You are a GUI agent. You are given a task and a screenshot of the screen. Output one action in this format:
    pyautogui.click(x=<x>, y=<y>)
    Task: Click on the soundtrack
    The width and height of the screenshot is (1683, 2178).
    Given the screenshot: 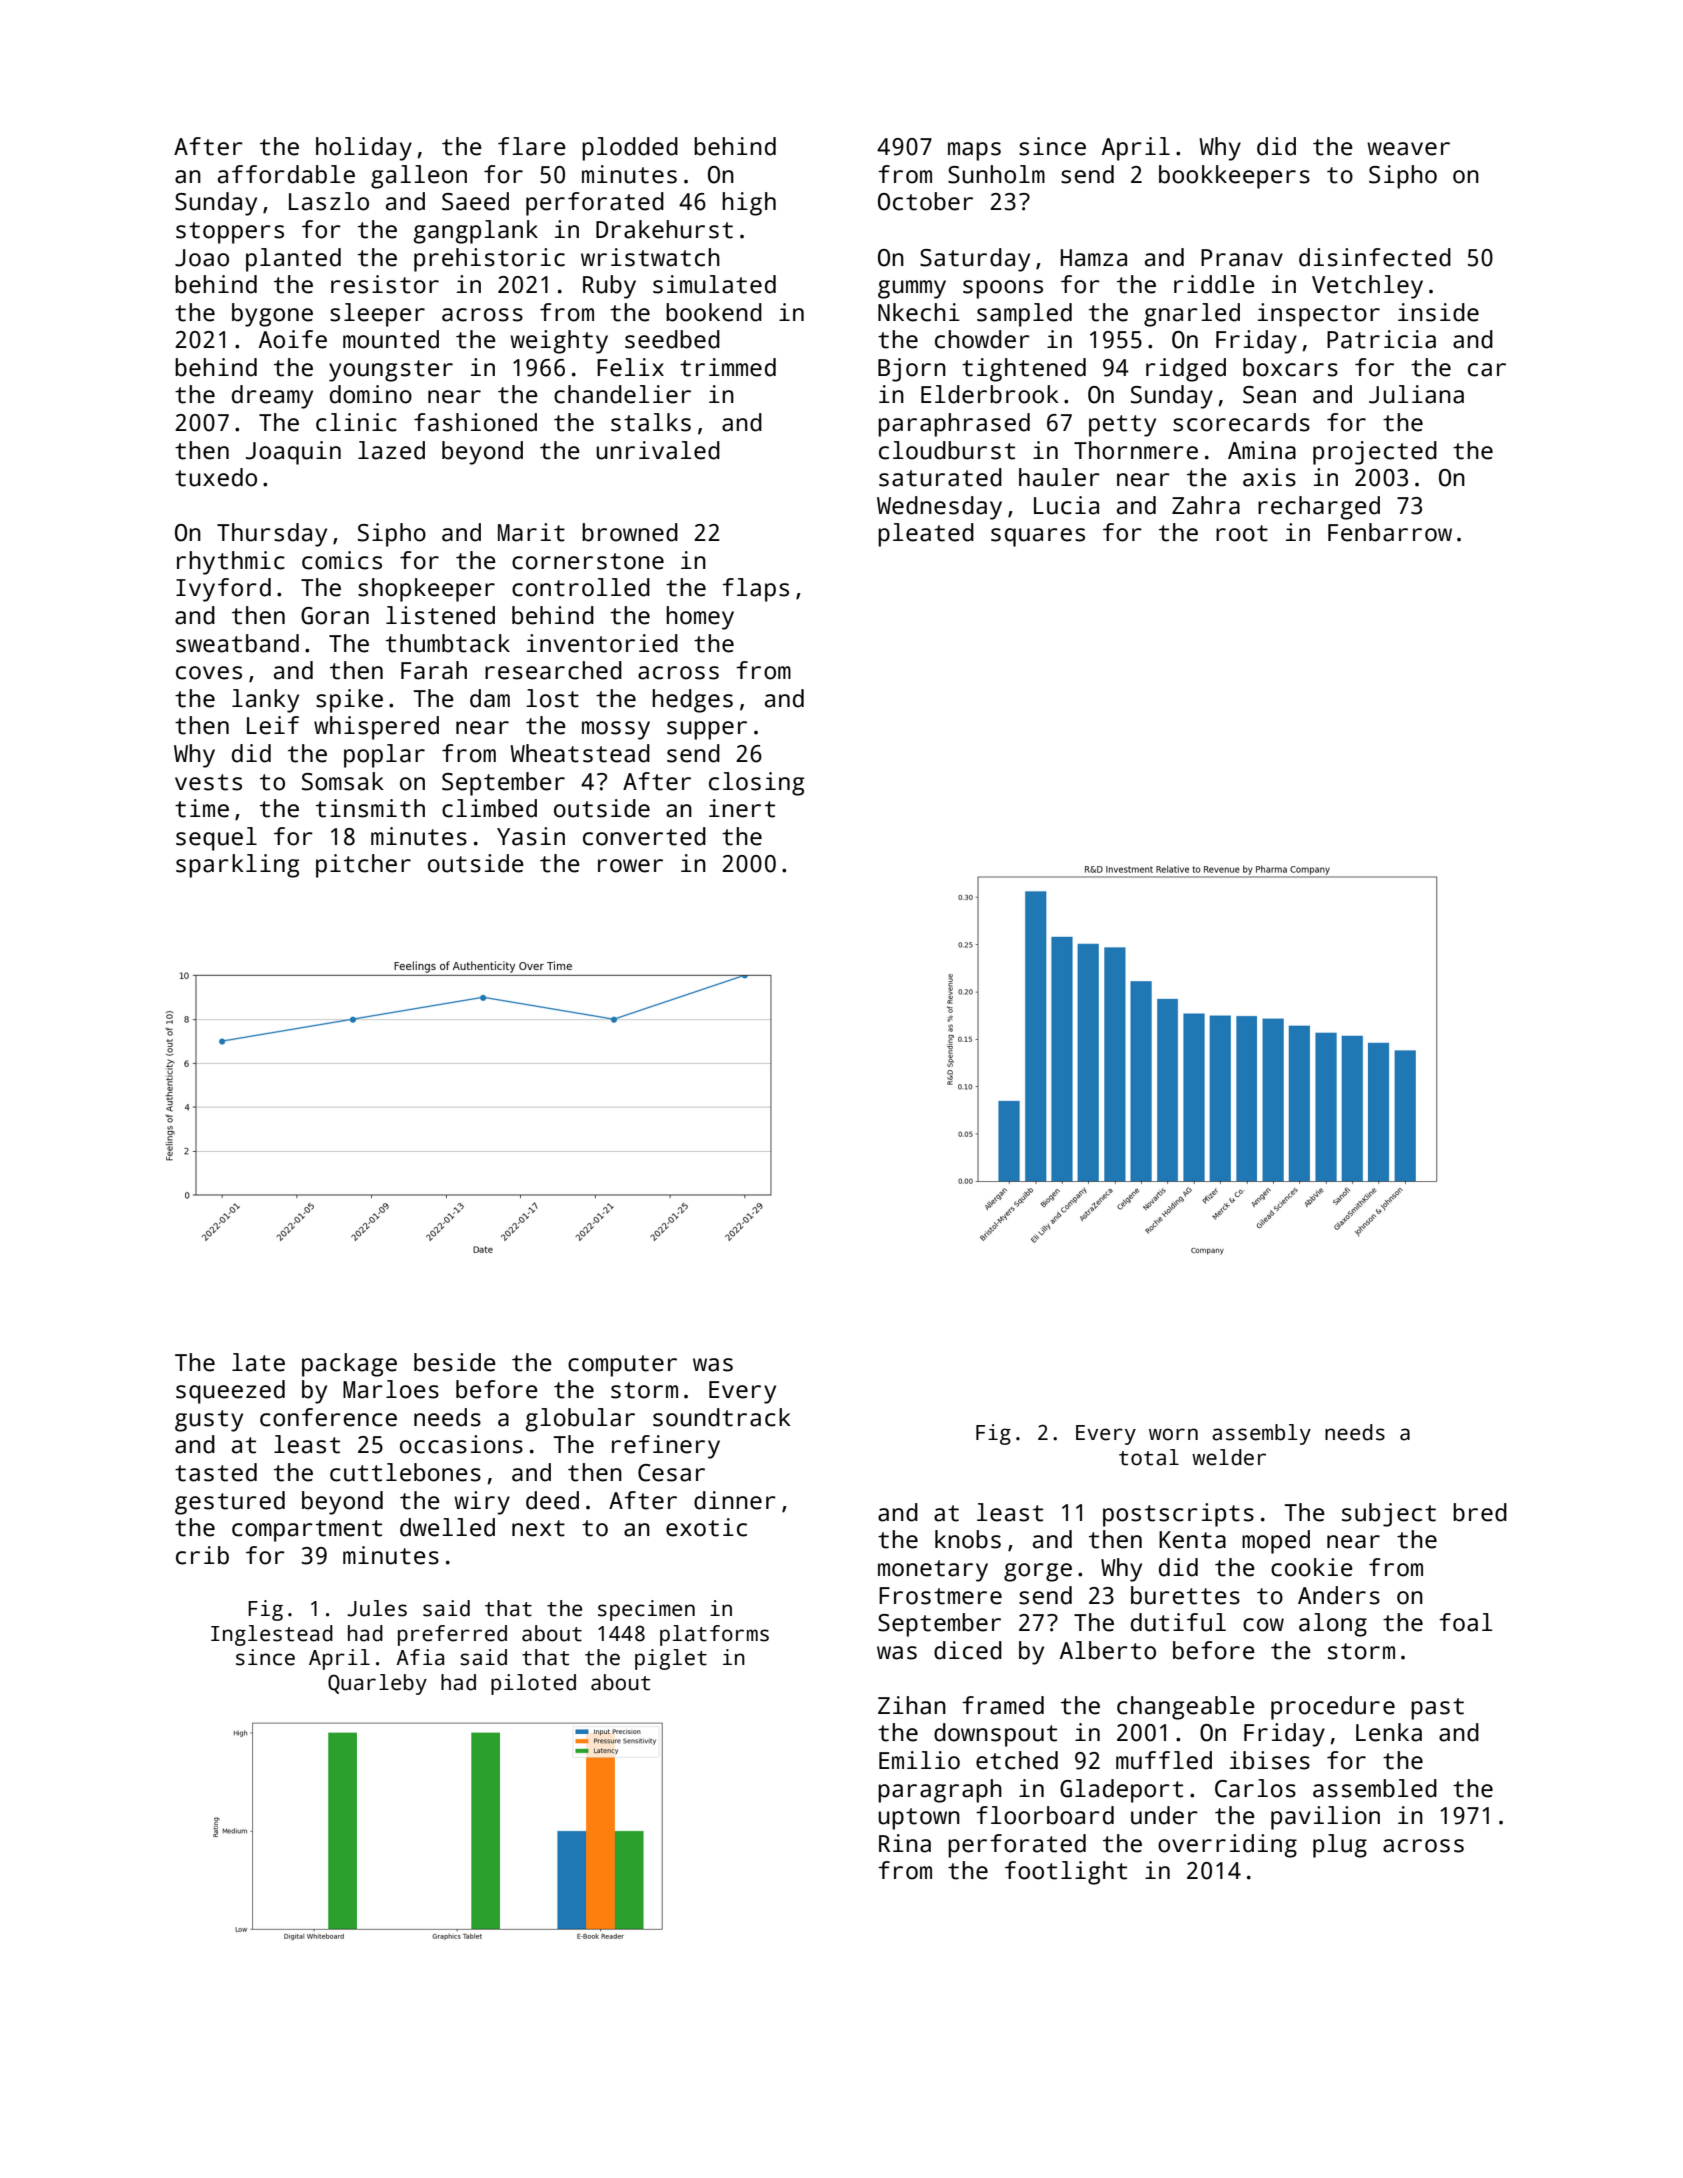 What is the action you would take?
    pyautogui.click(x=722, y=1417)
